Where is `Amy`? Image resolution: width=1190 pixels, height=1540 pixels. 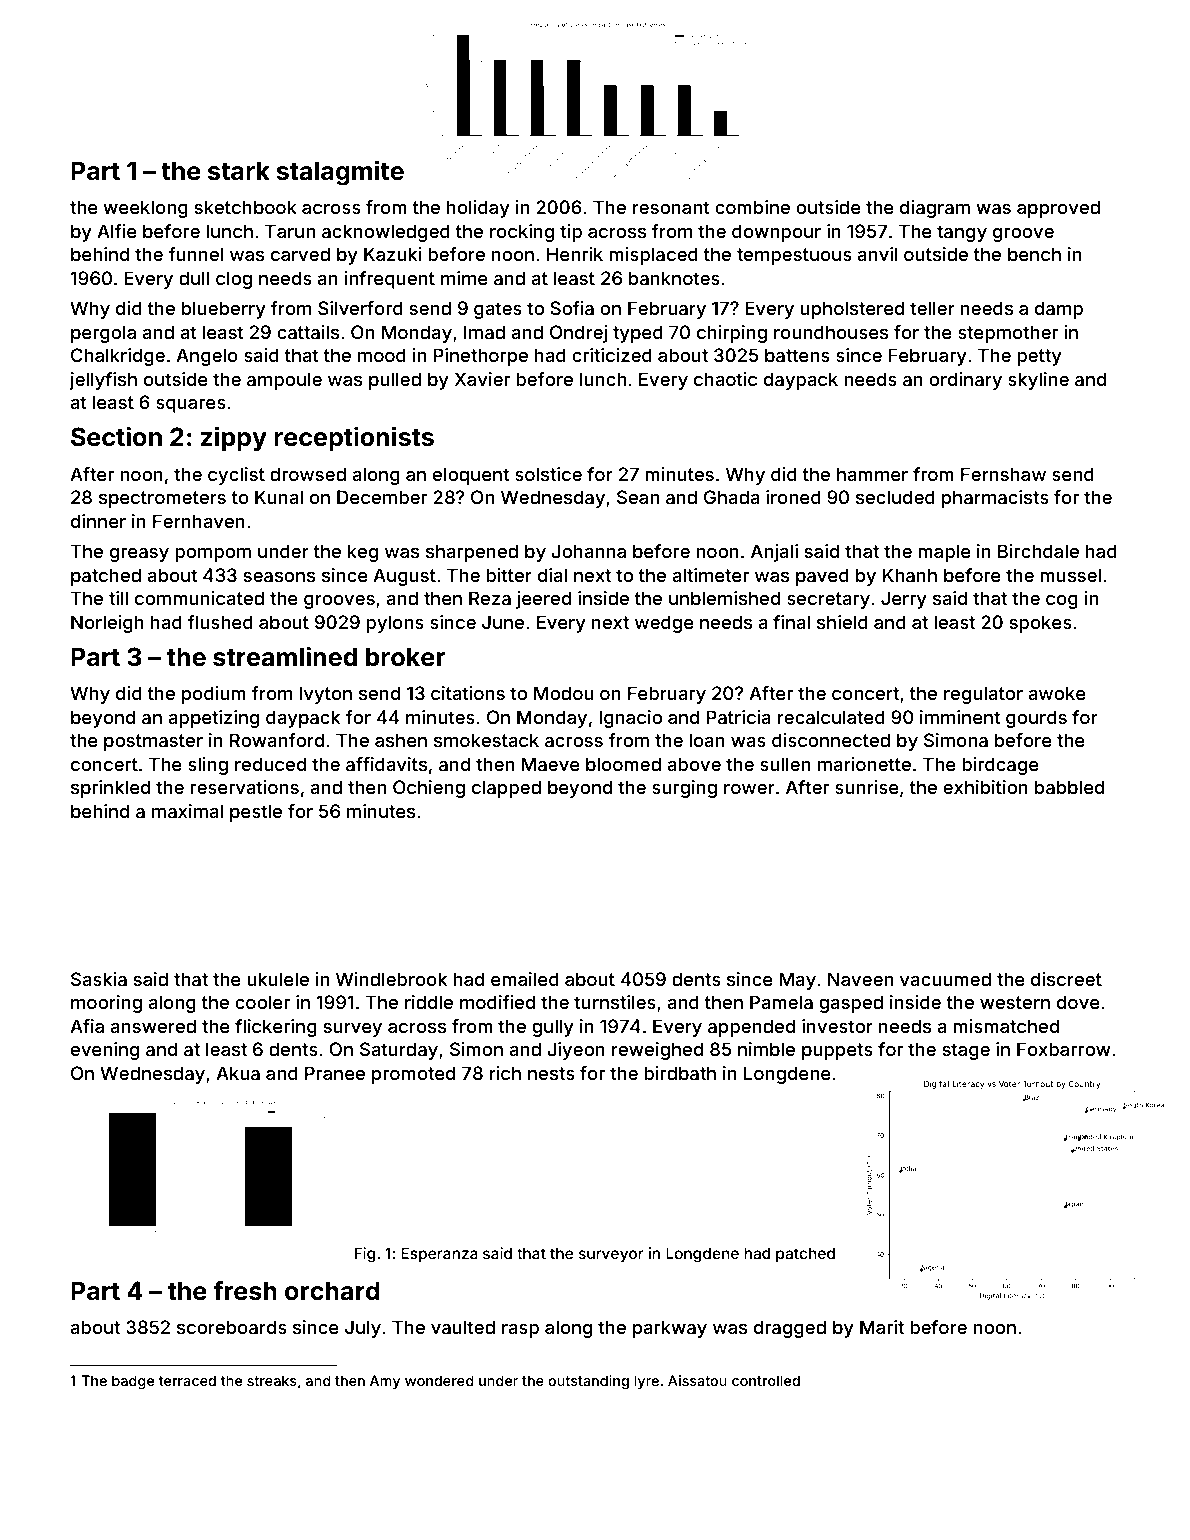 Amy is located at coordinates (385, 1382).
